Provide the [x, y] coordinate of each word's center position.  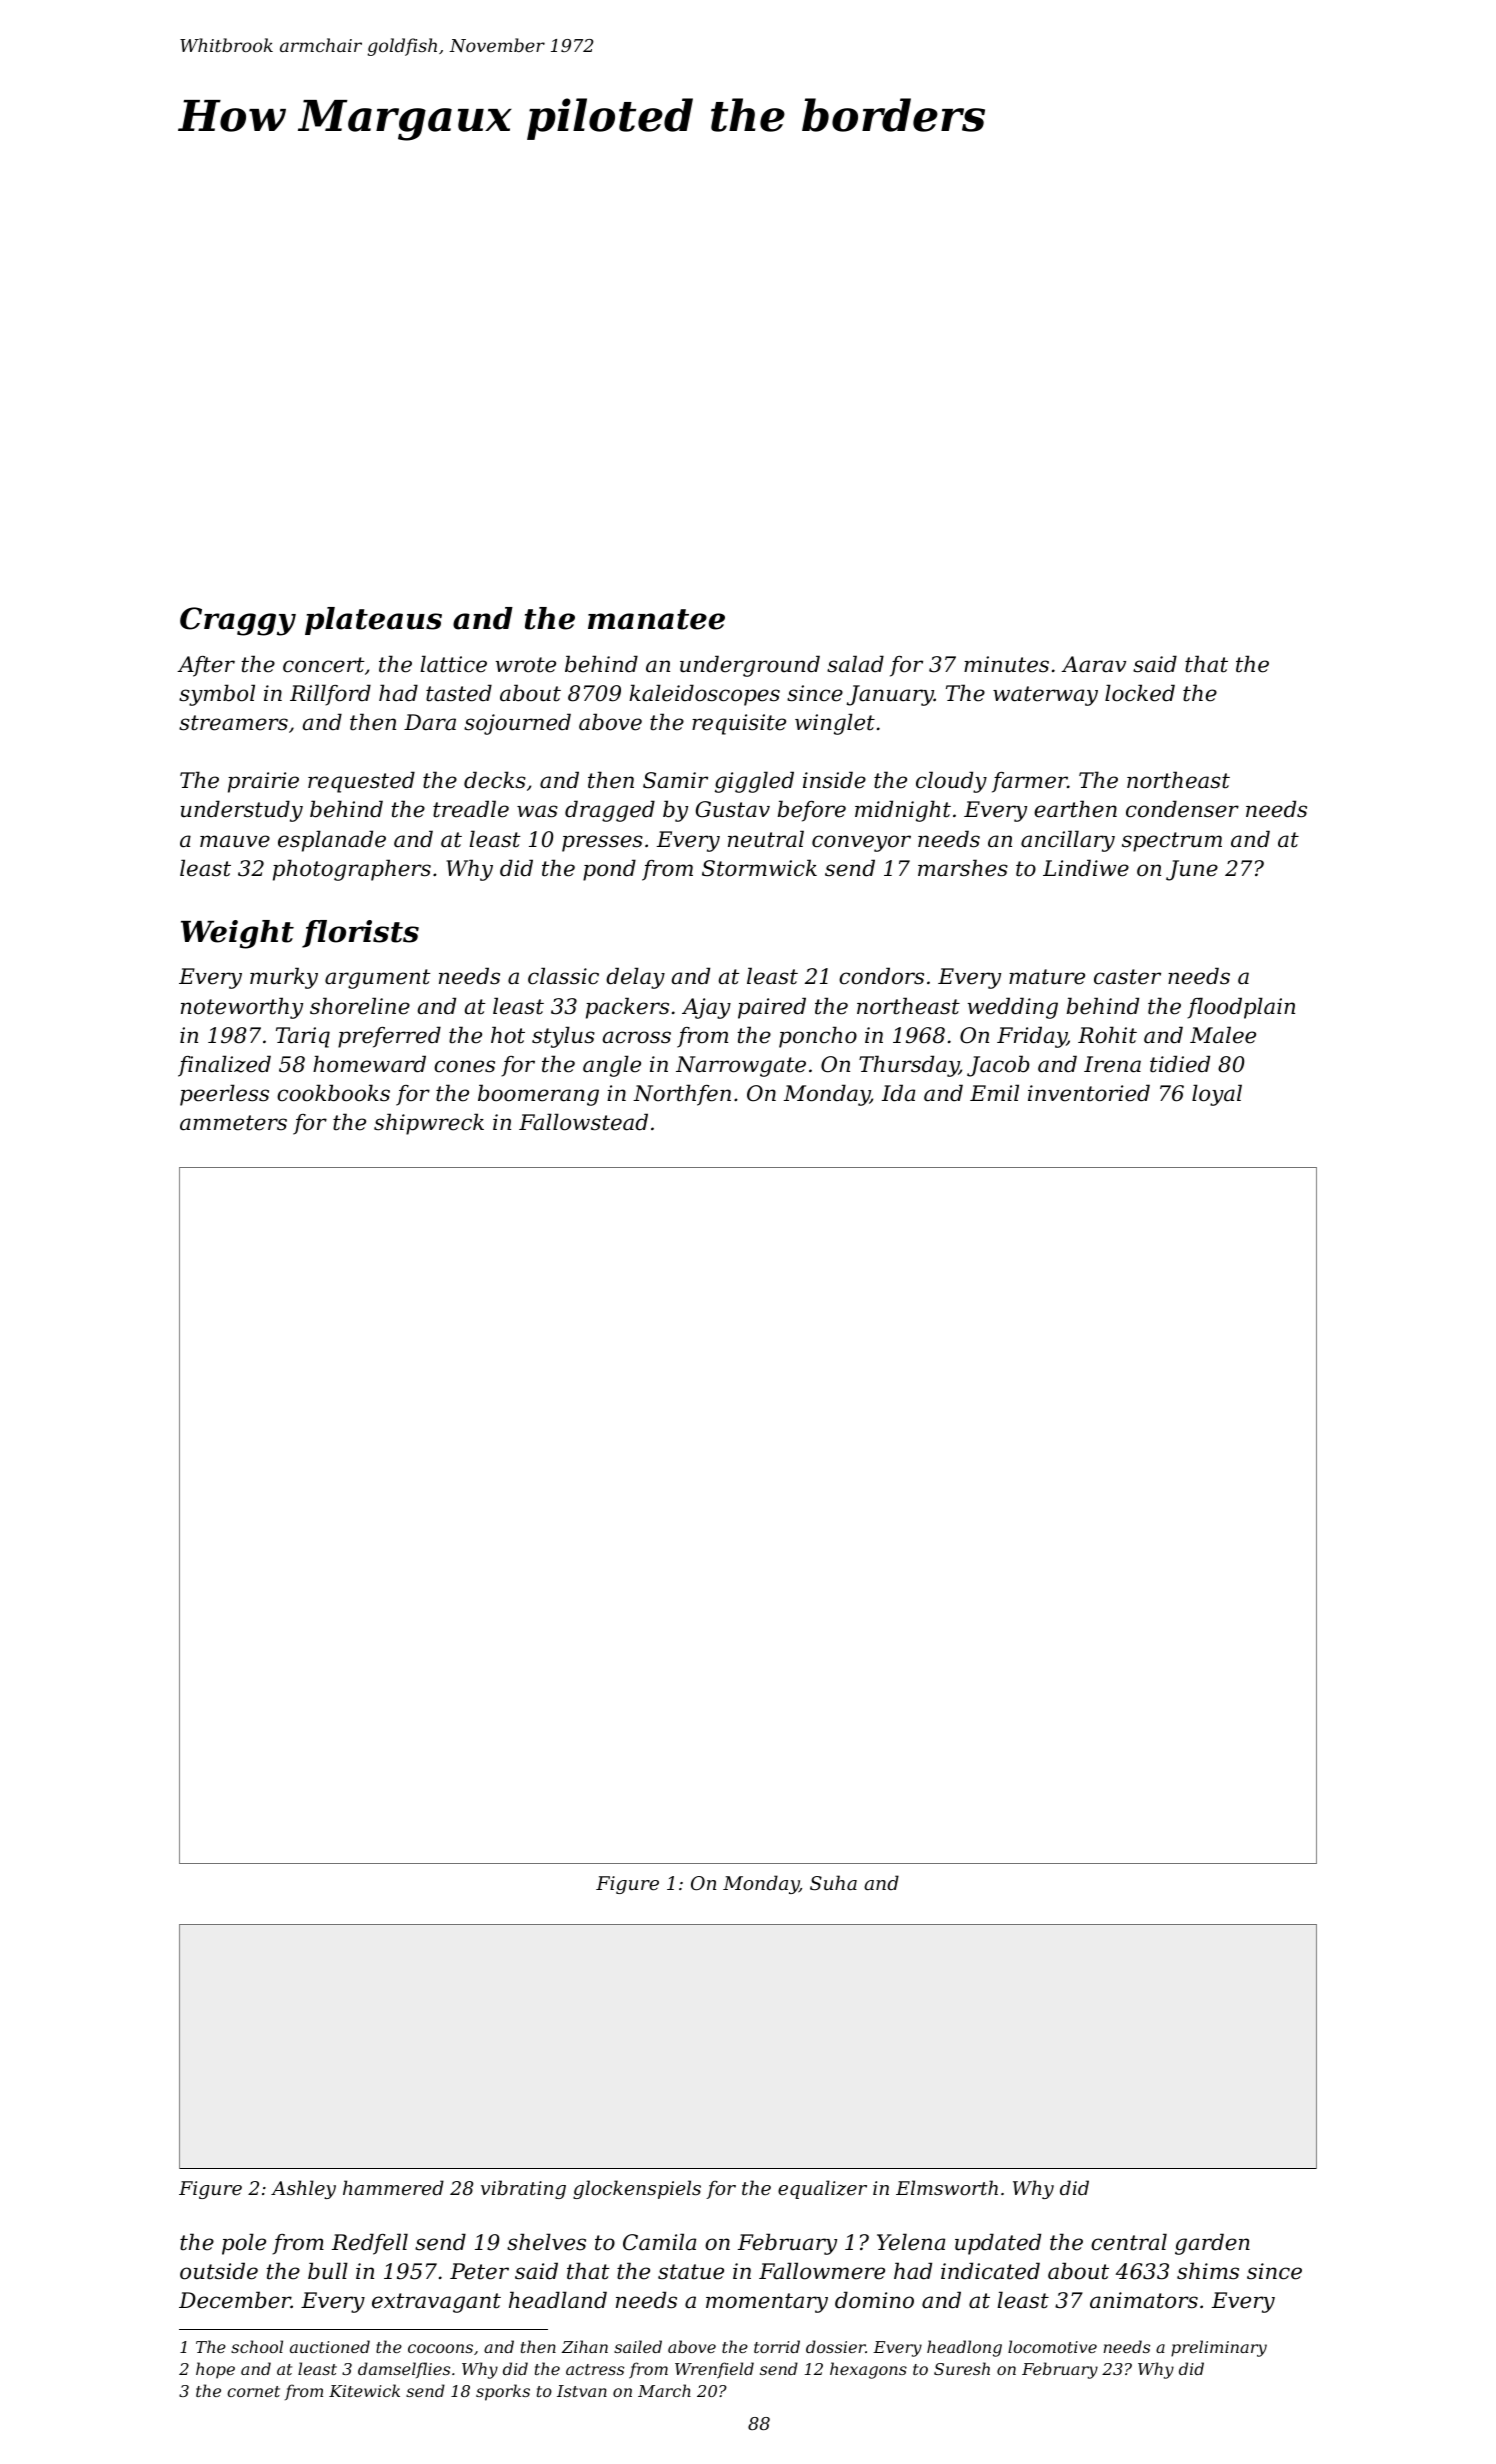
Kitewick [364, 2390]
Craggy [238, 621]
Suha [833, 1882]
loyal [1217, 1095]
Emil [994, 1092]
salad [855, 664]
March [664, 2390]
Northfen [682, 1095]
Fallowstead [583, 1122]
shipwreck [429, 1124]
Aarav [1093, 664]
